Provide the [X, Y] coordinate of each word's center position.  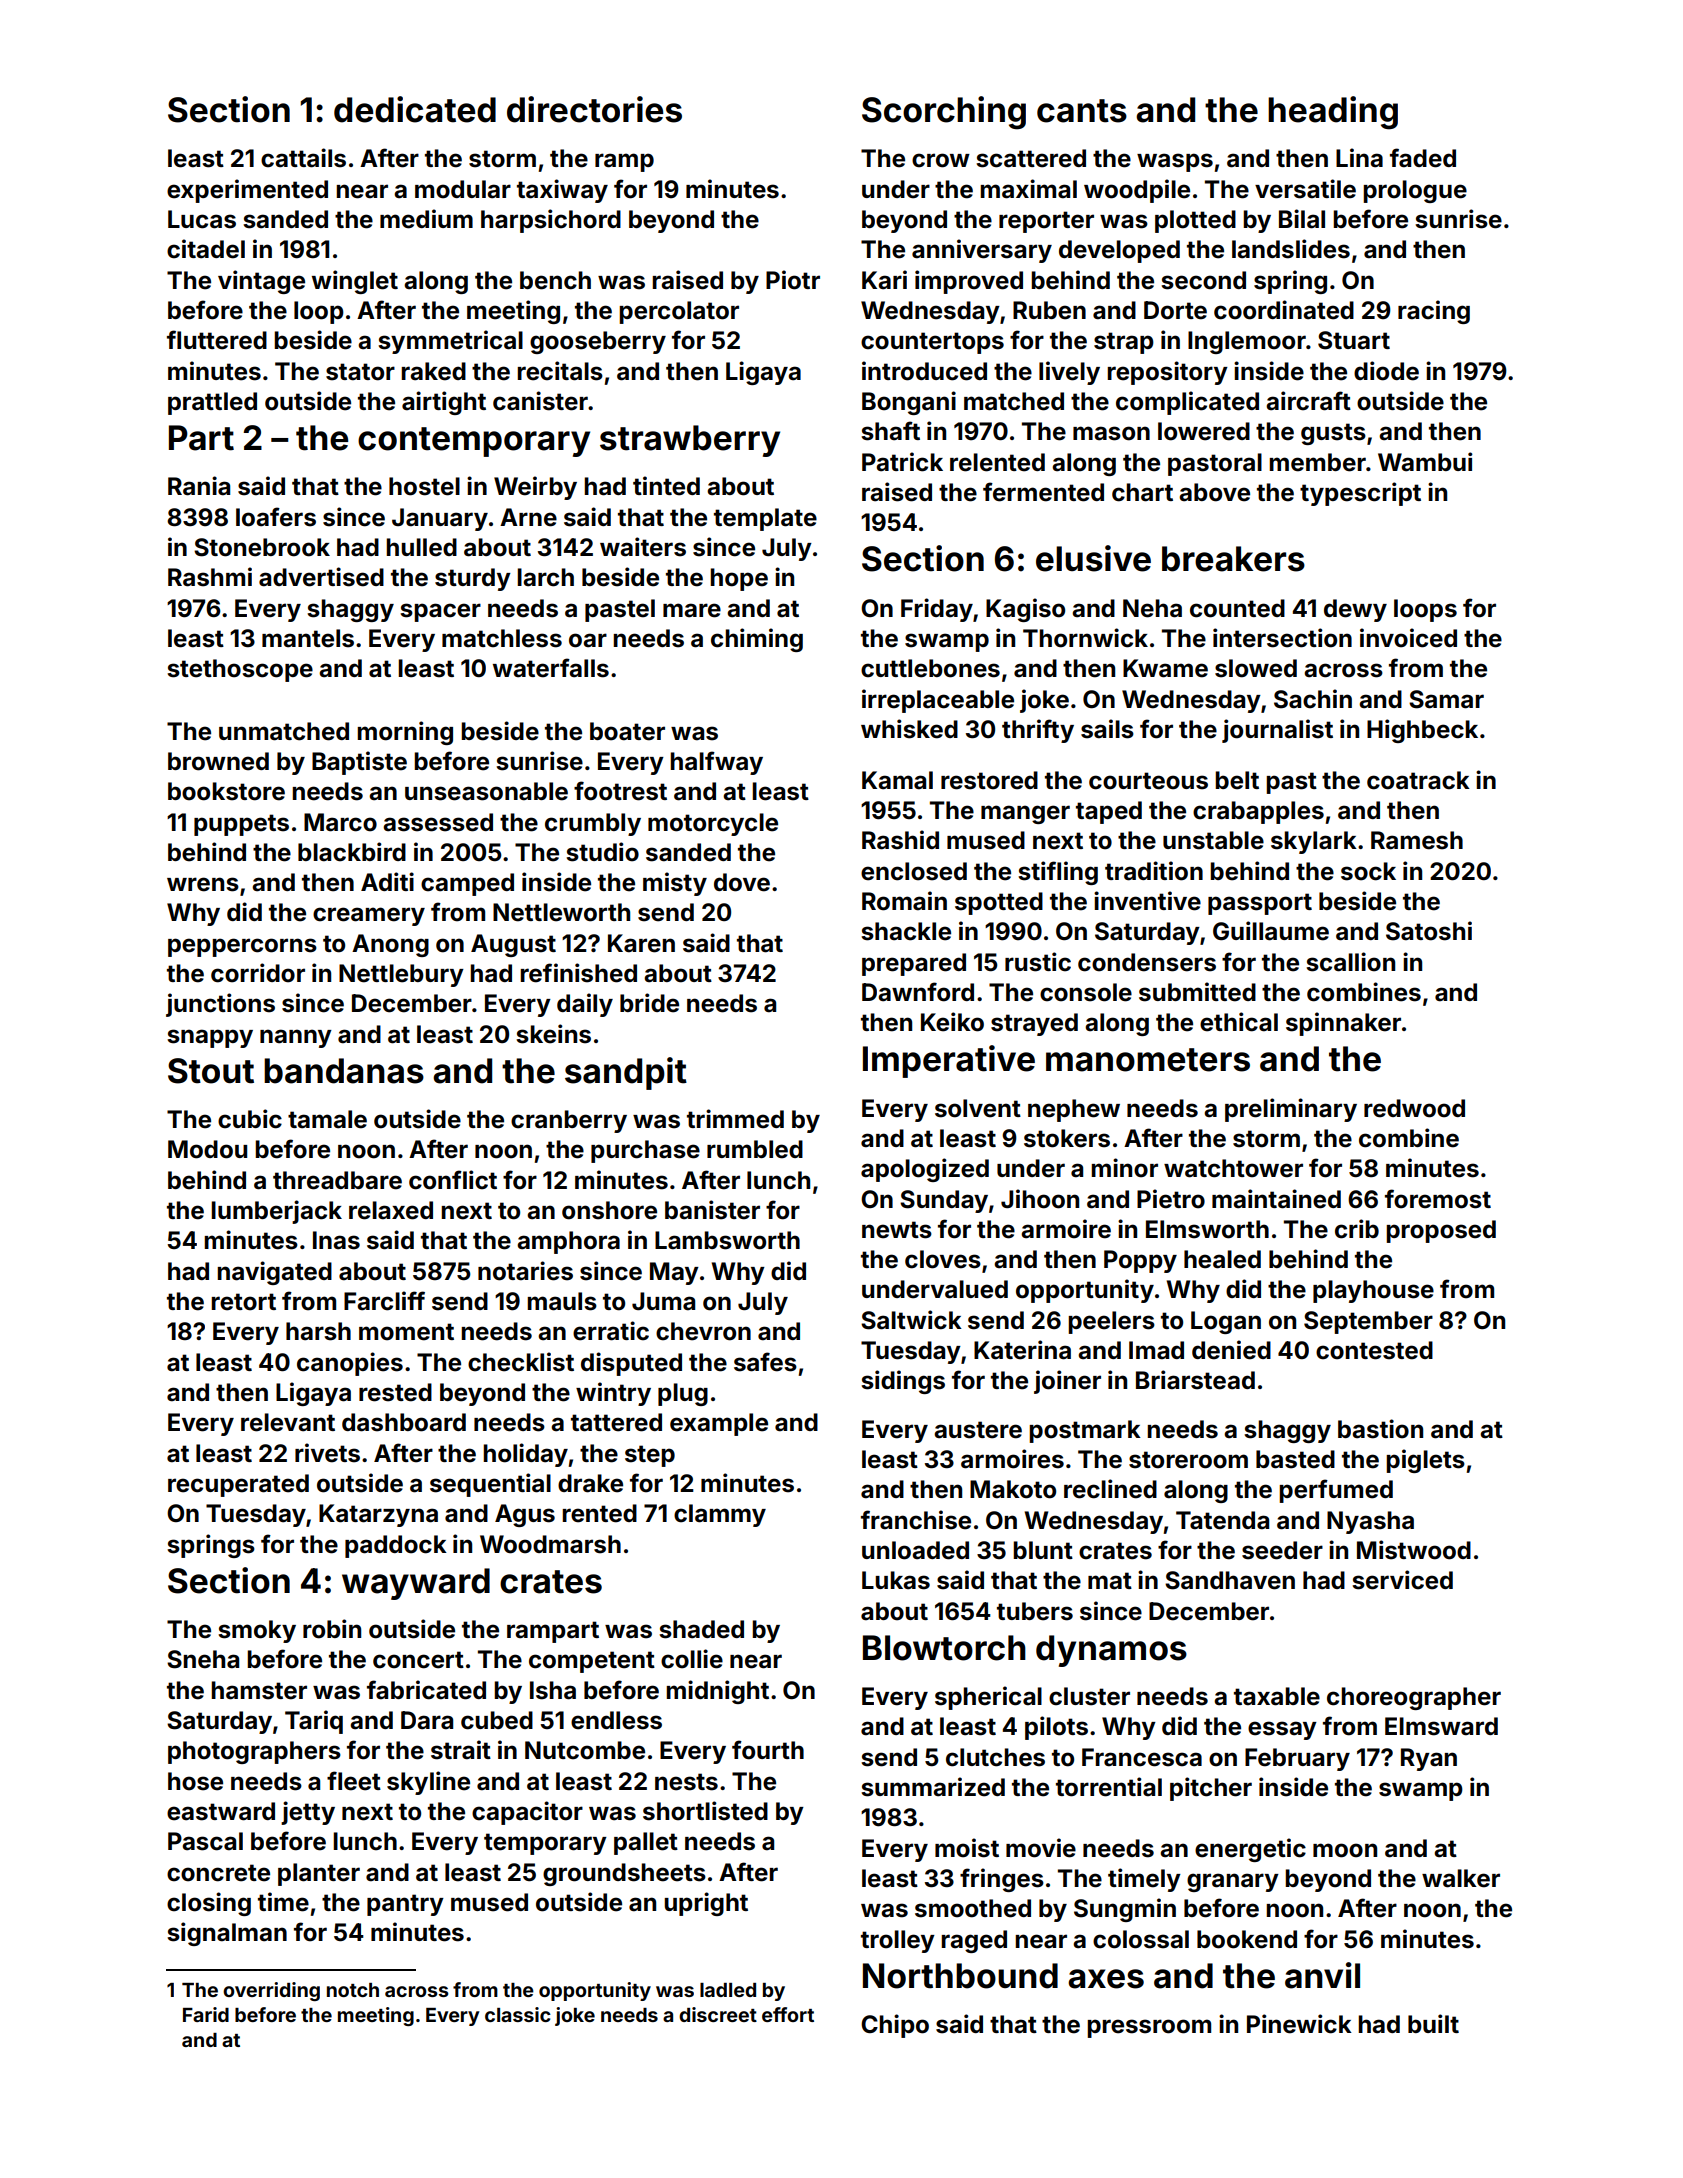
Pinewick [1299, 2024]
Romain [904, 901]
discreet [718, 2014]
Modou [207, 1149]
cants [1082, 111]
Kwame [1165, 668]
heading [1333, 113]
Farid [206, 2014]
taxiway [562, 191]
